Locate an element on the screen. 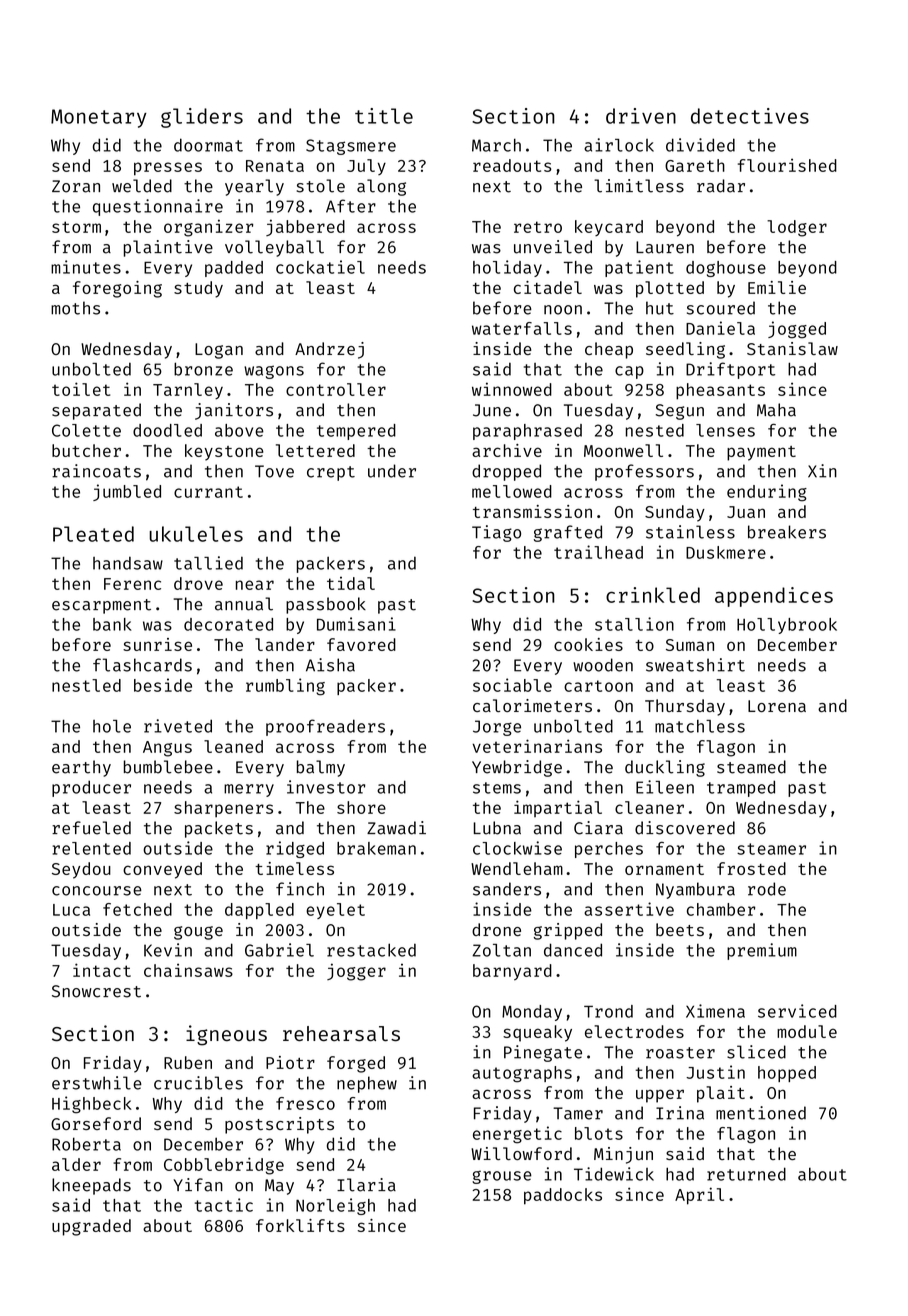 The image size is (908, 1316). leaned is located at coordinates (233, 746).
